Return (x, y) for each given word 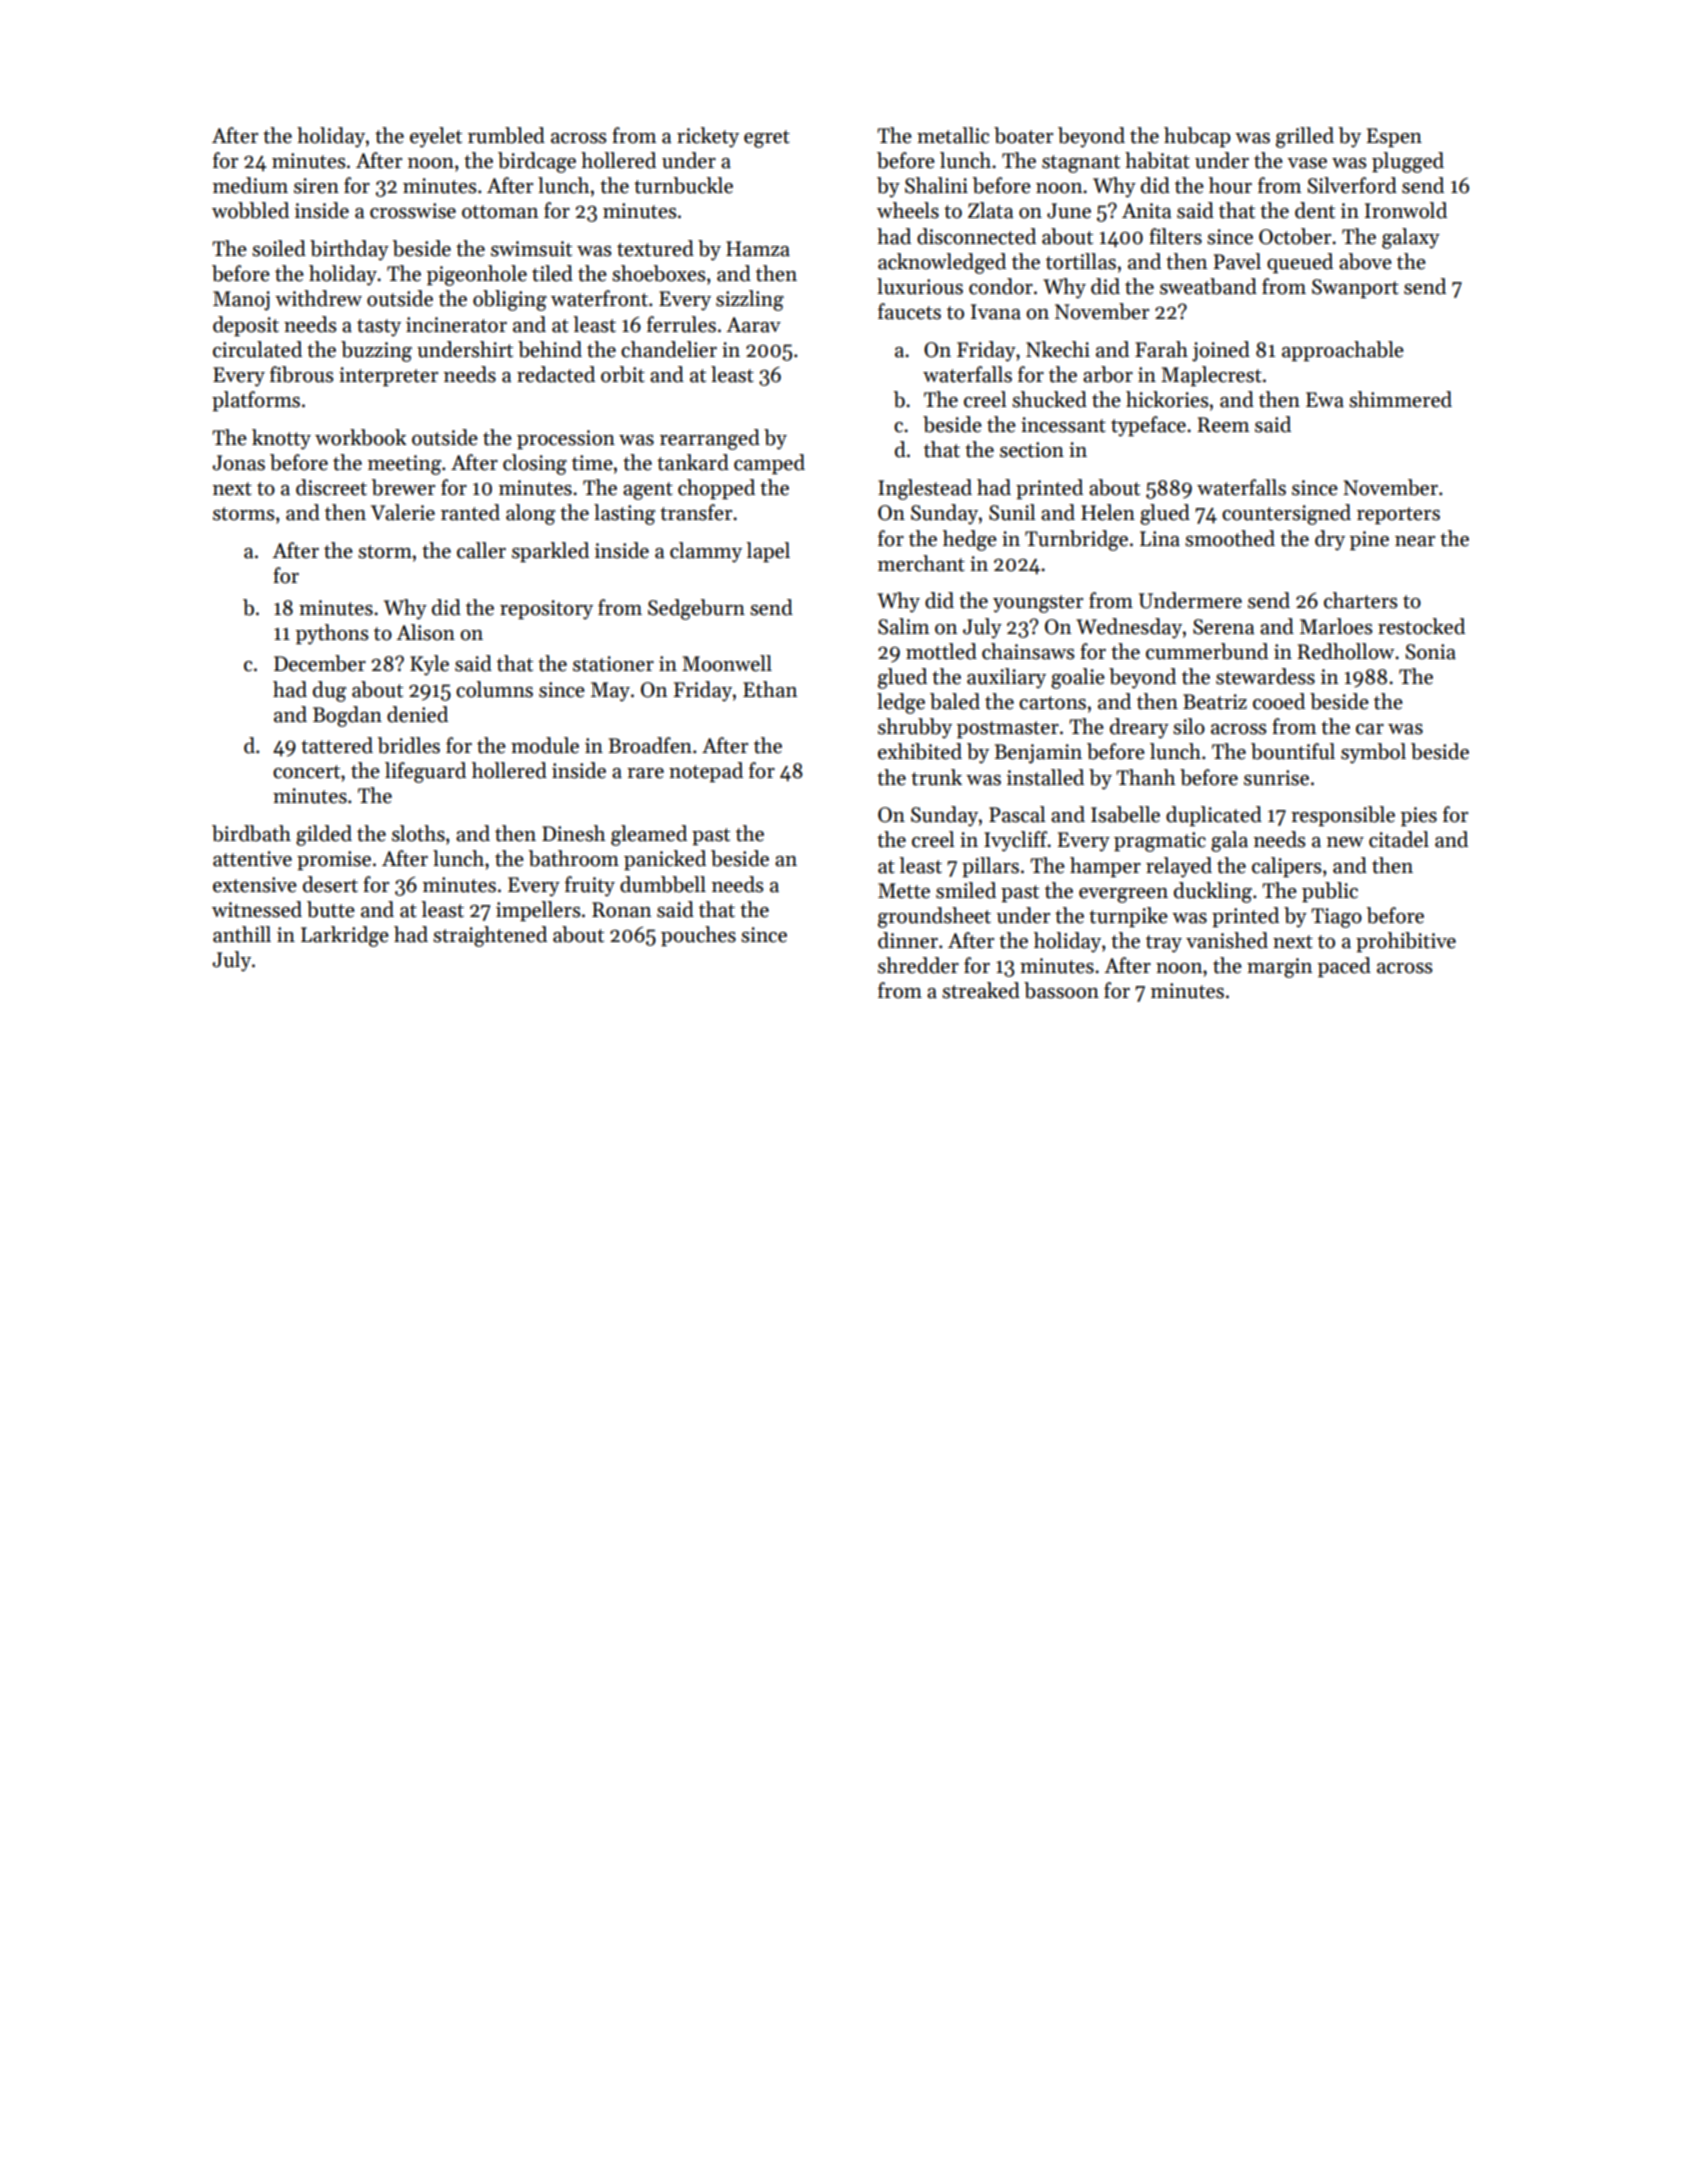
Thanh (1146, 777)
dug (330, 691)
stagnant (1081, 164)
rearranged (710, 439)
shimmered (1400, 399)
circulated (257, 349)
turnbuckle (683, 185)
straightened (490, 936)
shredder (918, 965)
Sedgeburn (696, 609)
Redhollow (1345, 651)
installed (1045, 777)
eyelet (436, 137)
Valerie (403, 512)
